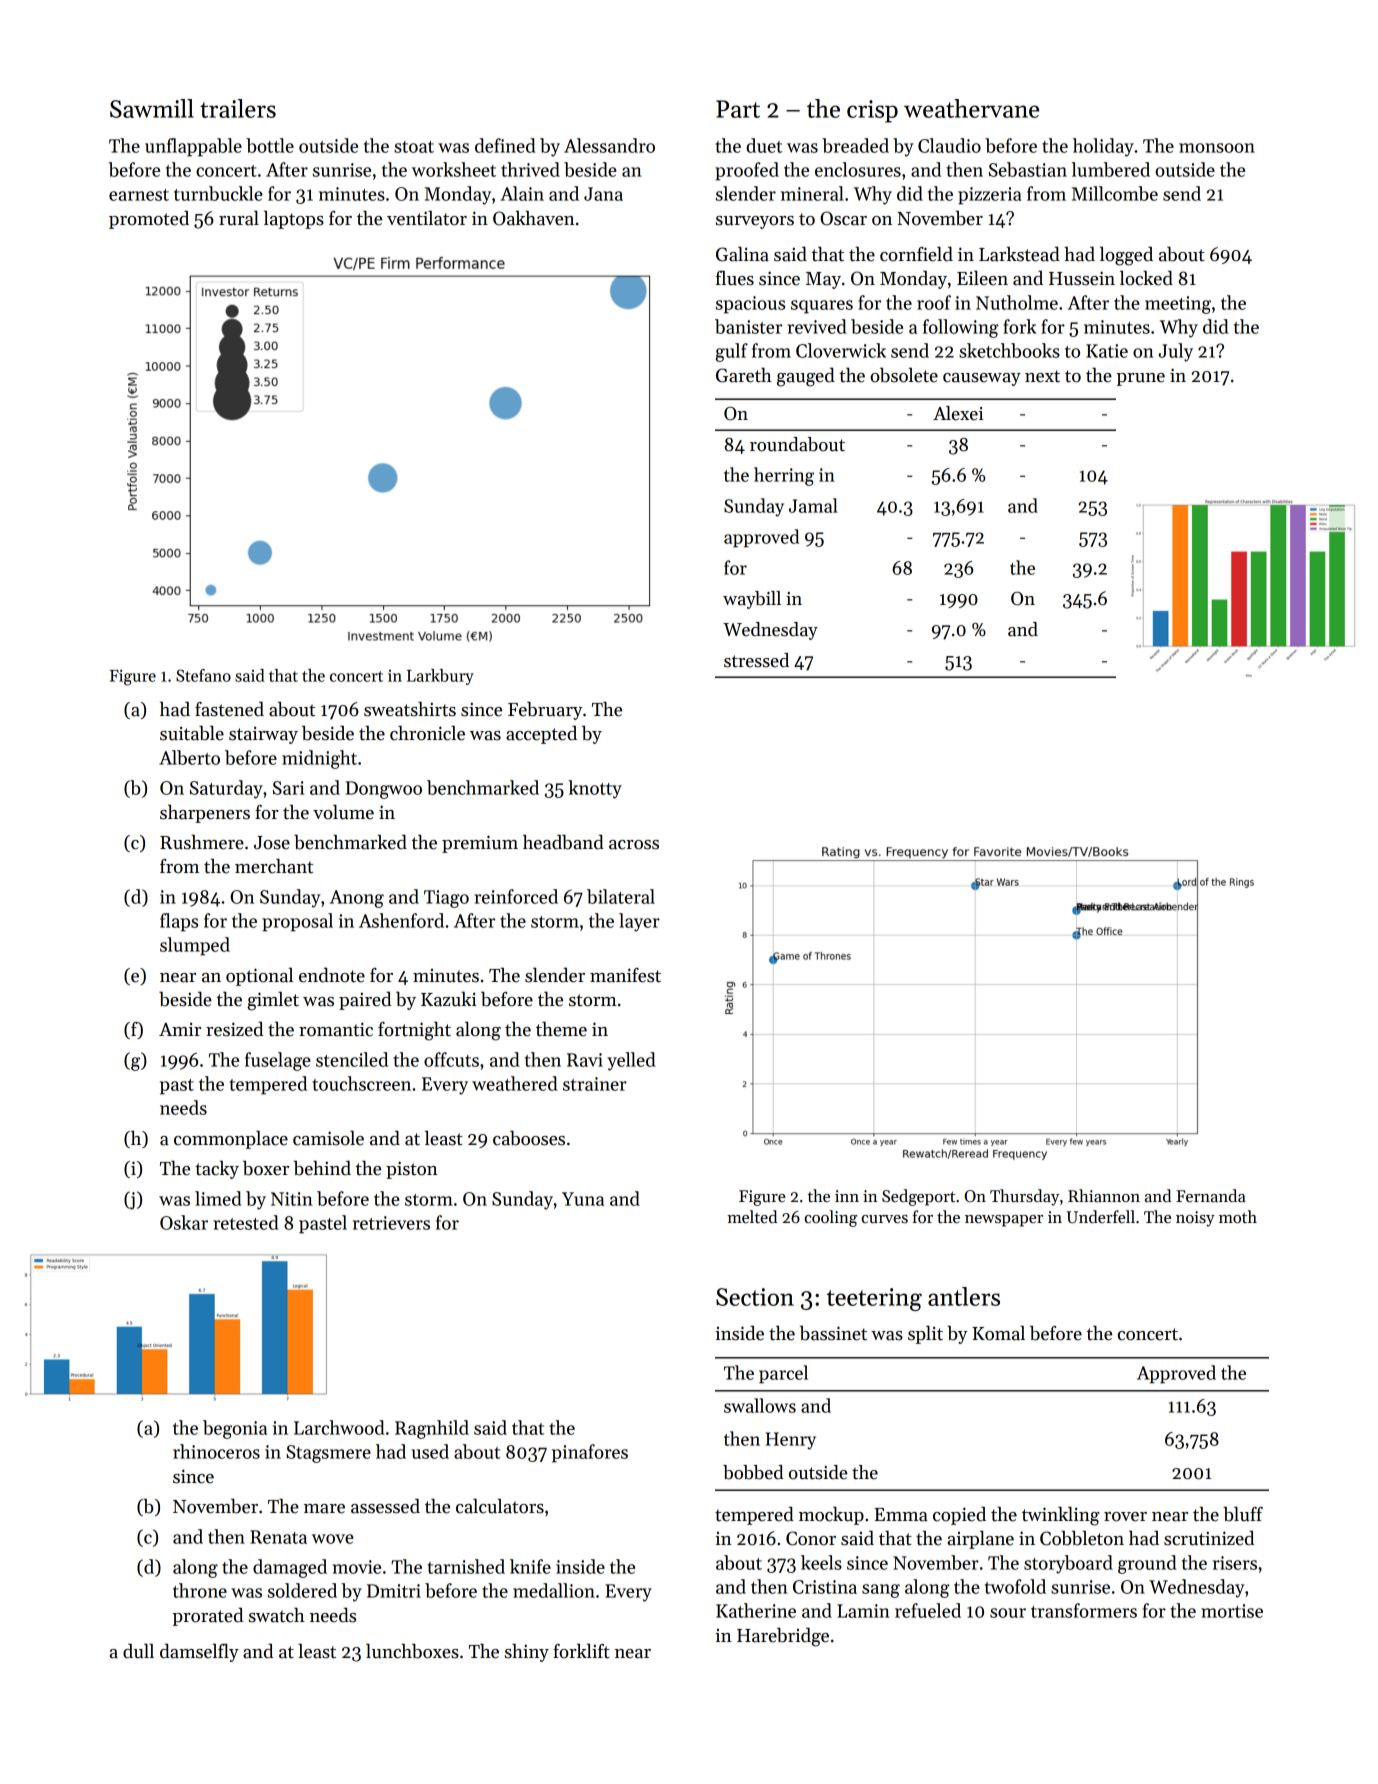 The image size is (1378, 1784). I want to click on promoted, so click(149, 220).
